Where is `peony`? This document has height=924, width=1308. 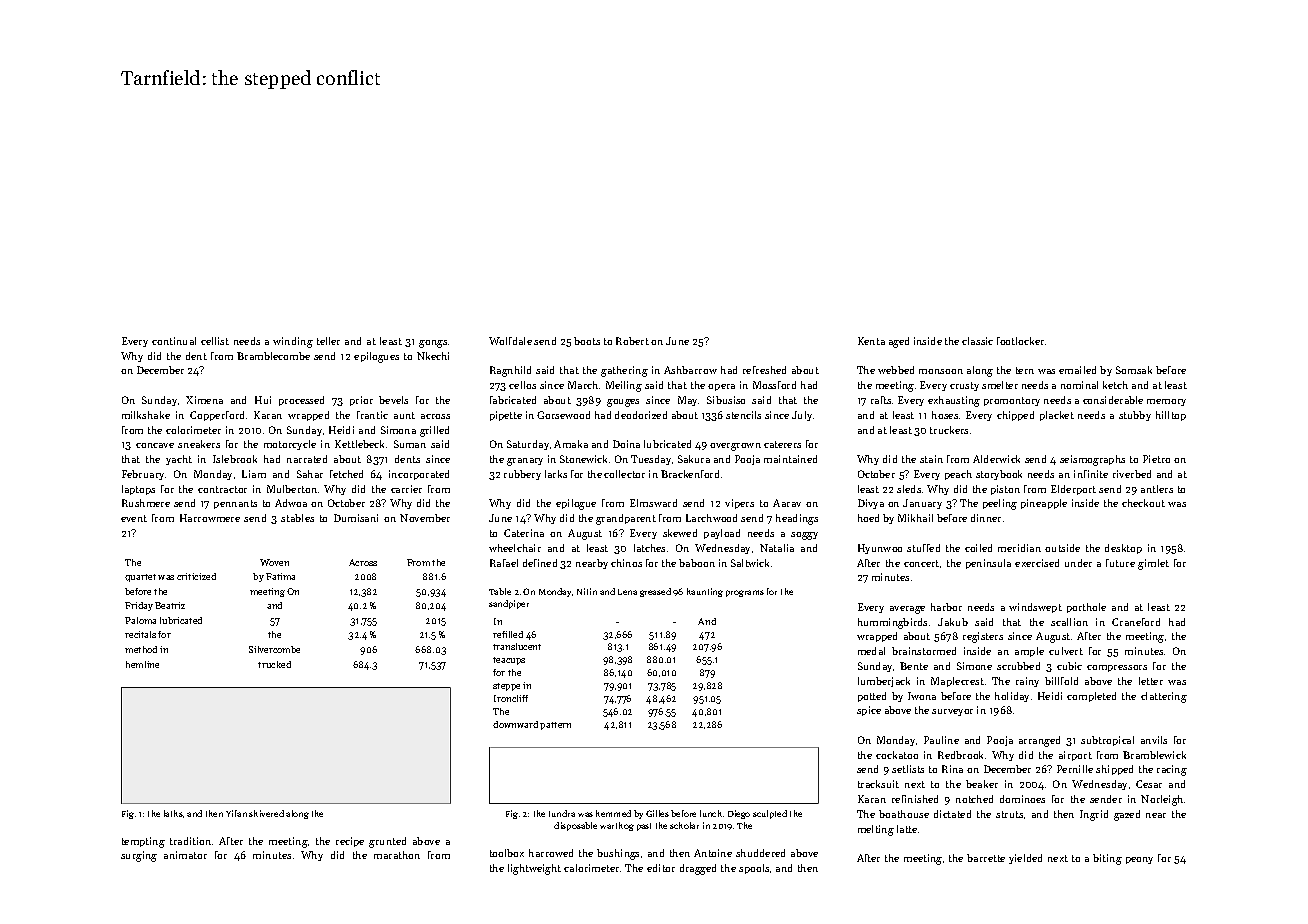
peony is located at coordinates (1139, 860).
